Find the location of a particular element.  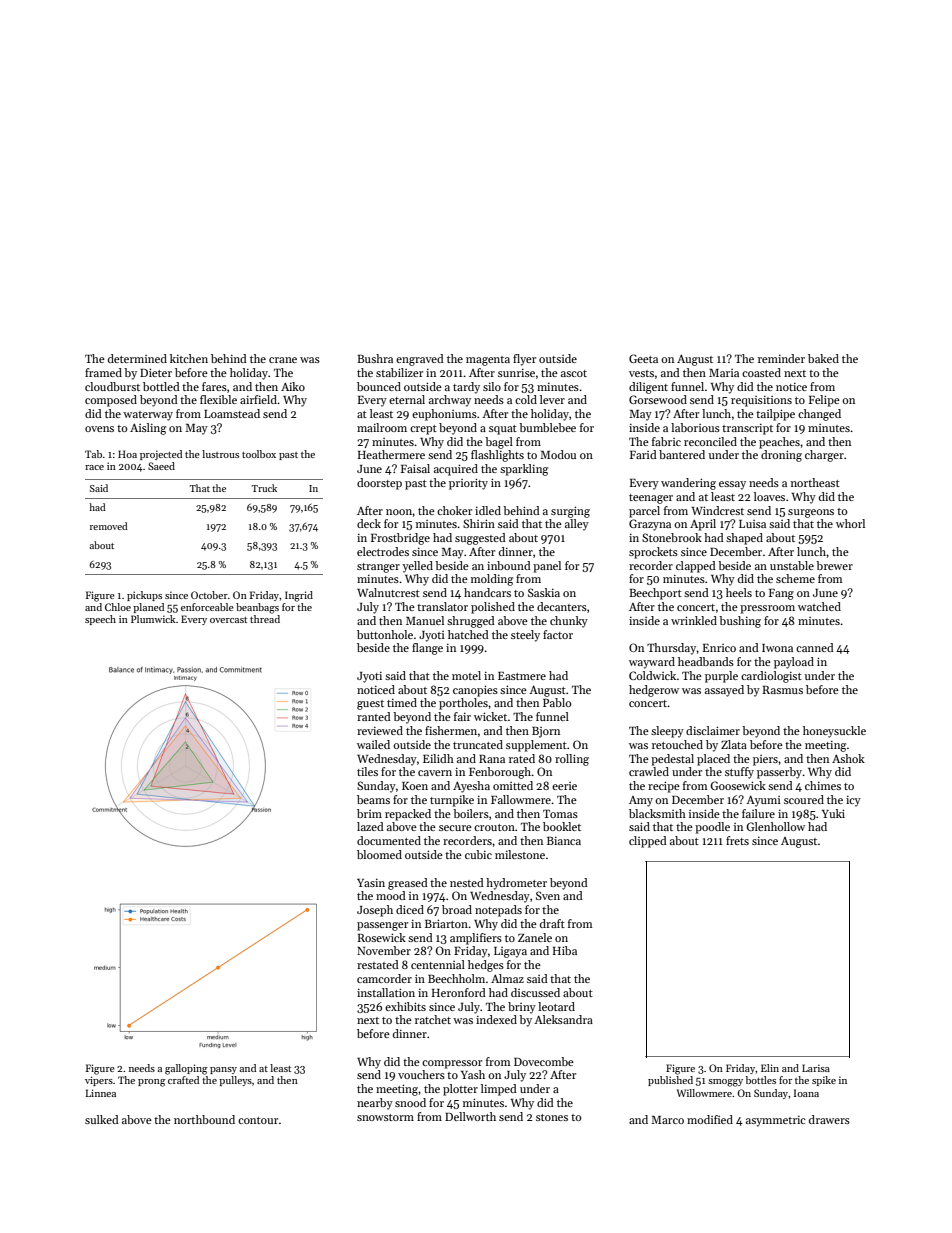

removed is located at coordinates (109, 526).
